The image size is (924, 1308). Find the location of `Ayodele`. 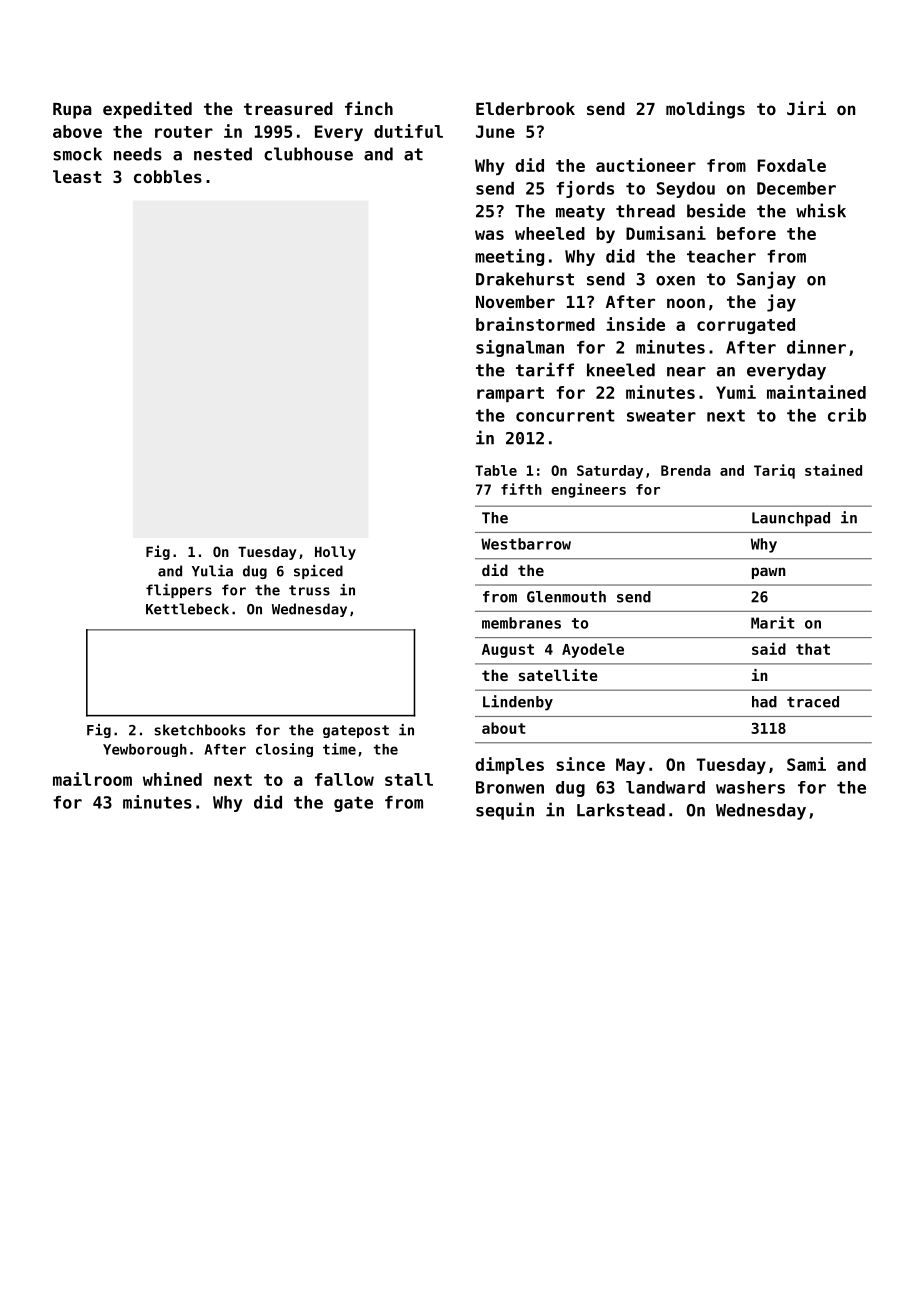

Ayodele is located at coordinates (593, 650).
